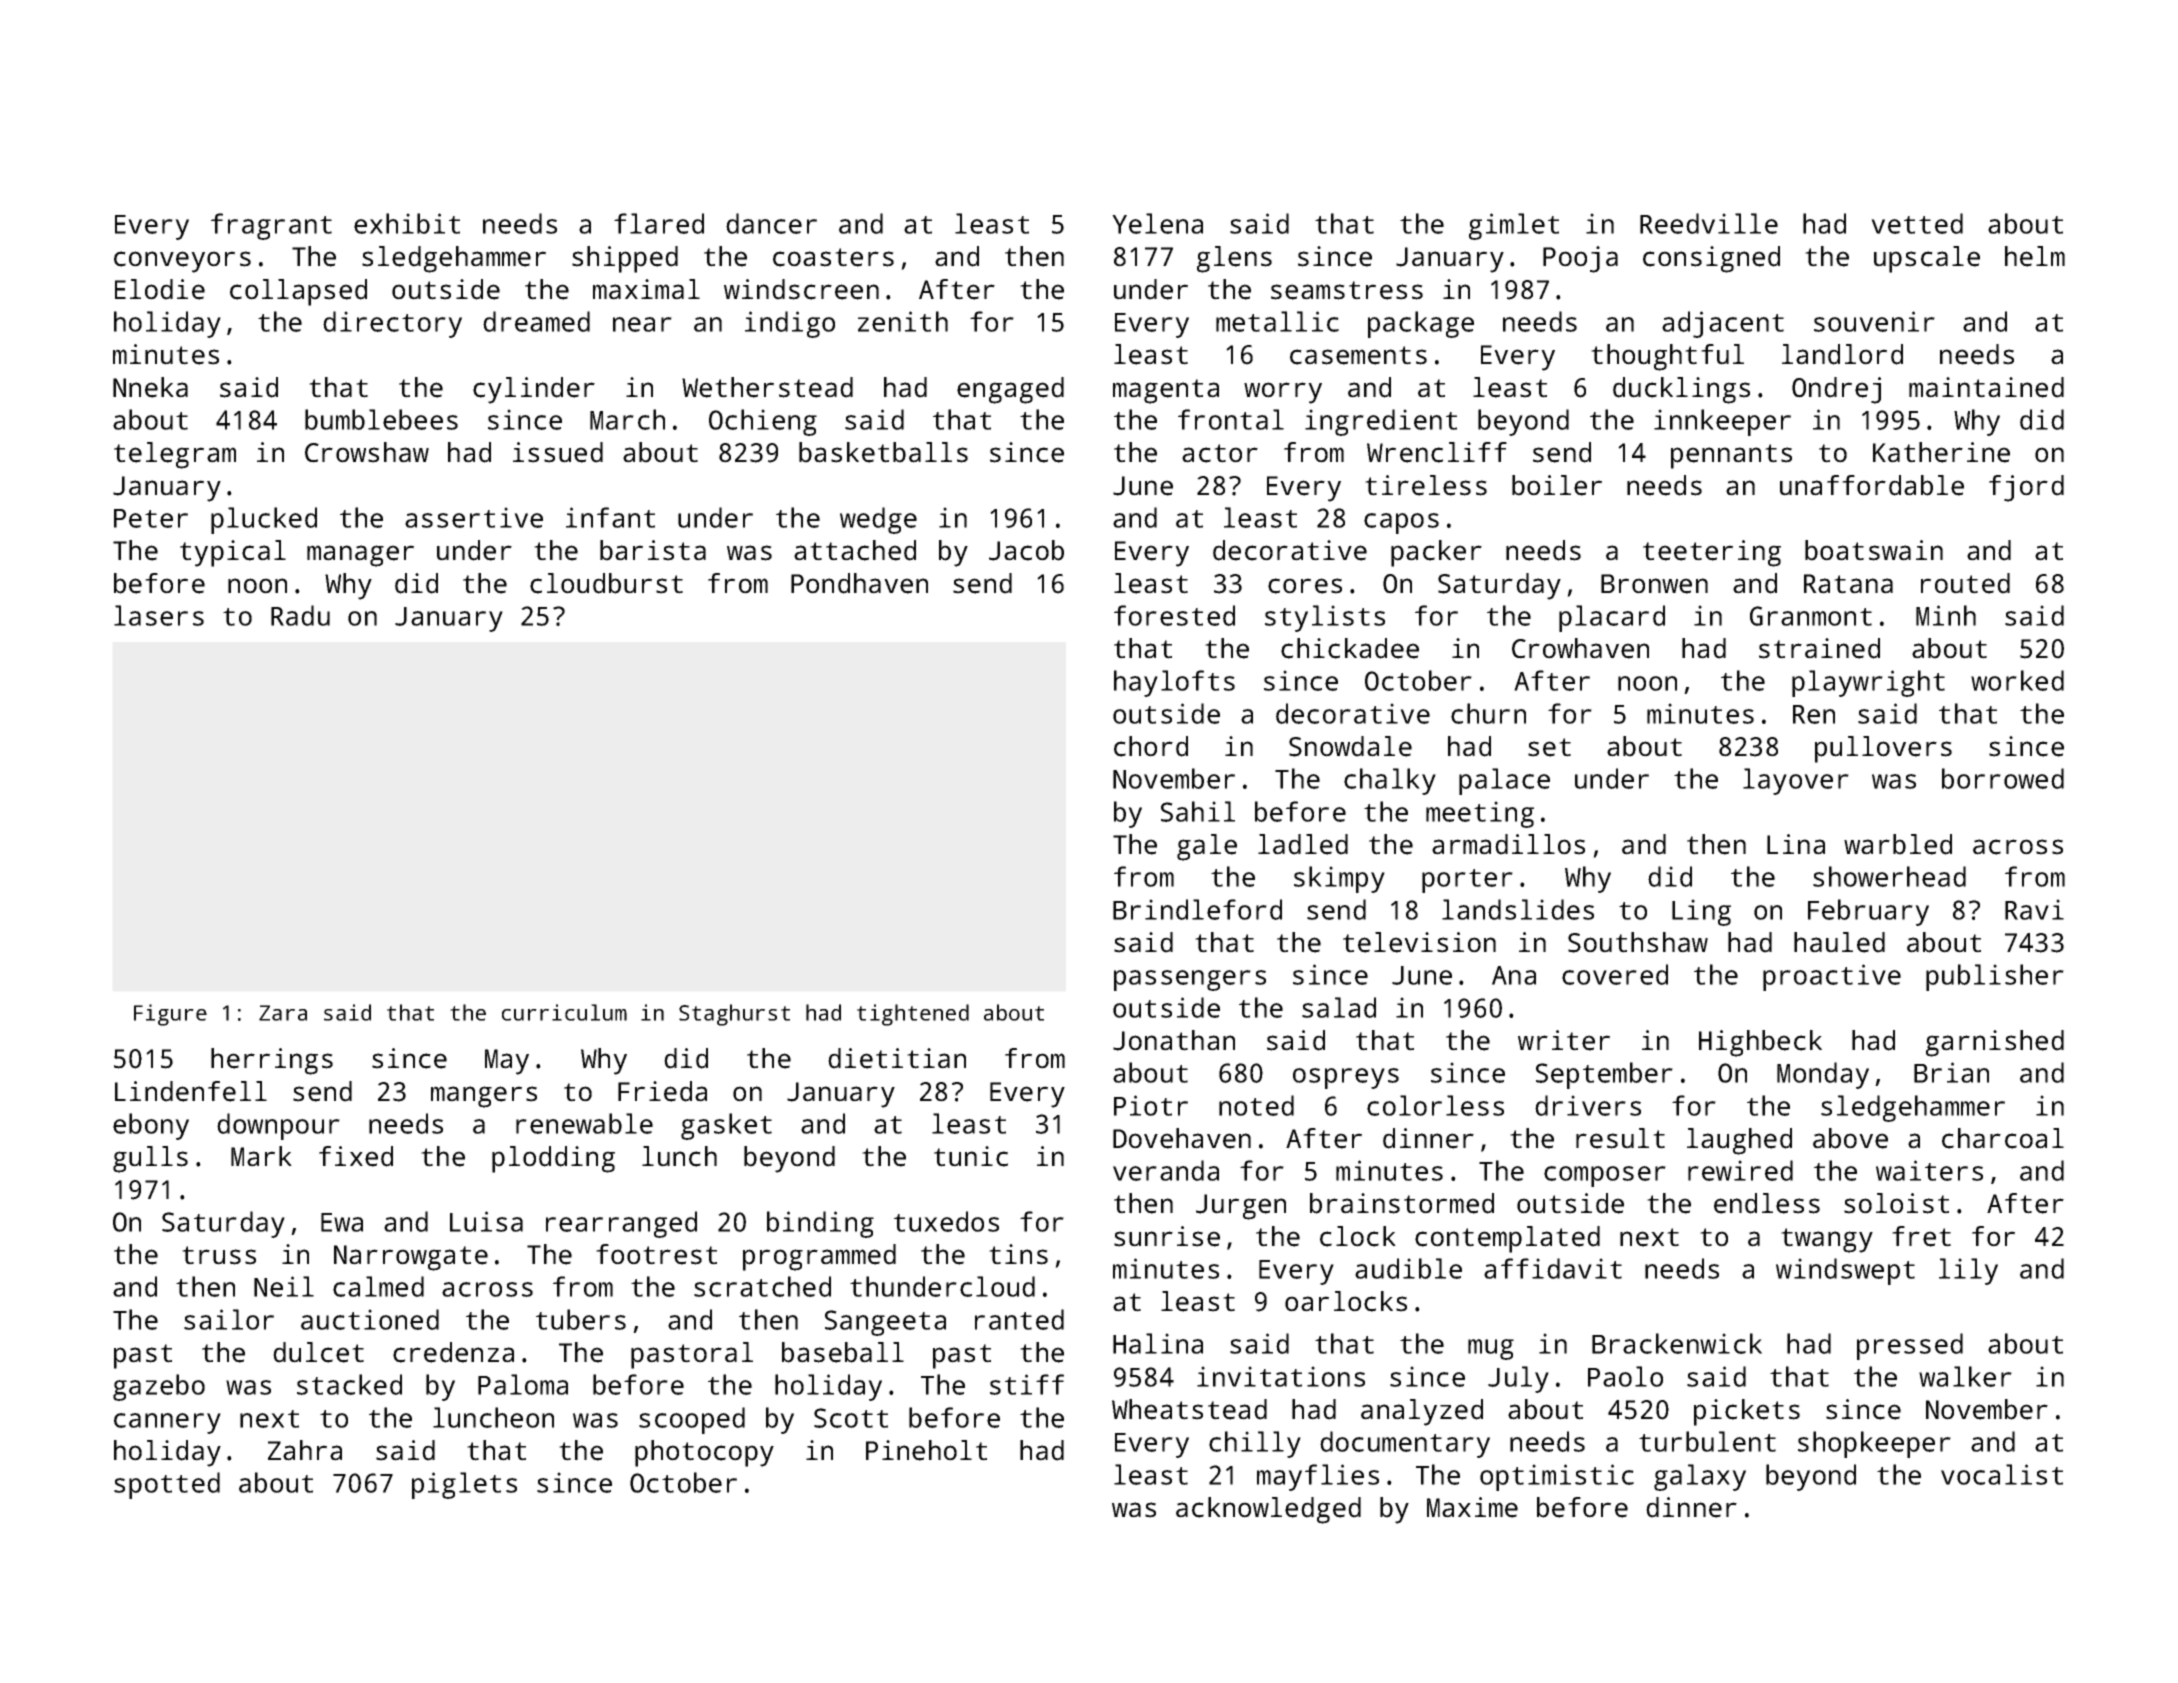 The height and width of the screenshot is (1683, 2178). What do you see at coordinates (1026, 550) in the screenshot?
I see `Jacob` at bounding box center [1026, 550].
